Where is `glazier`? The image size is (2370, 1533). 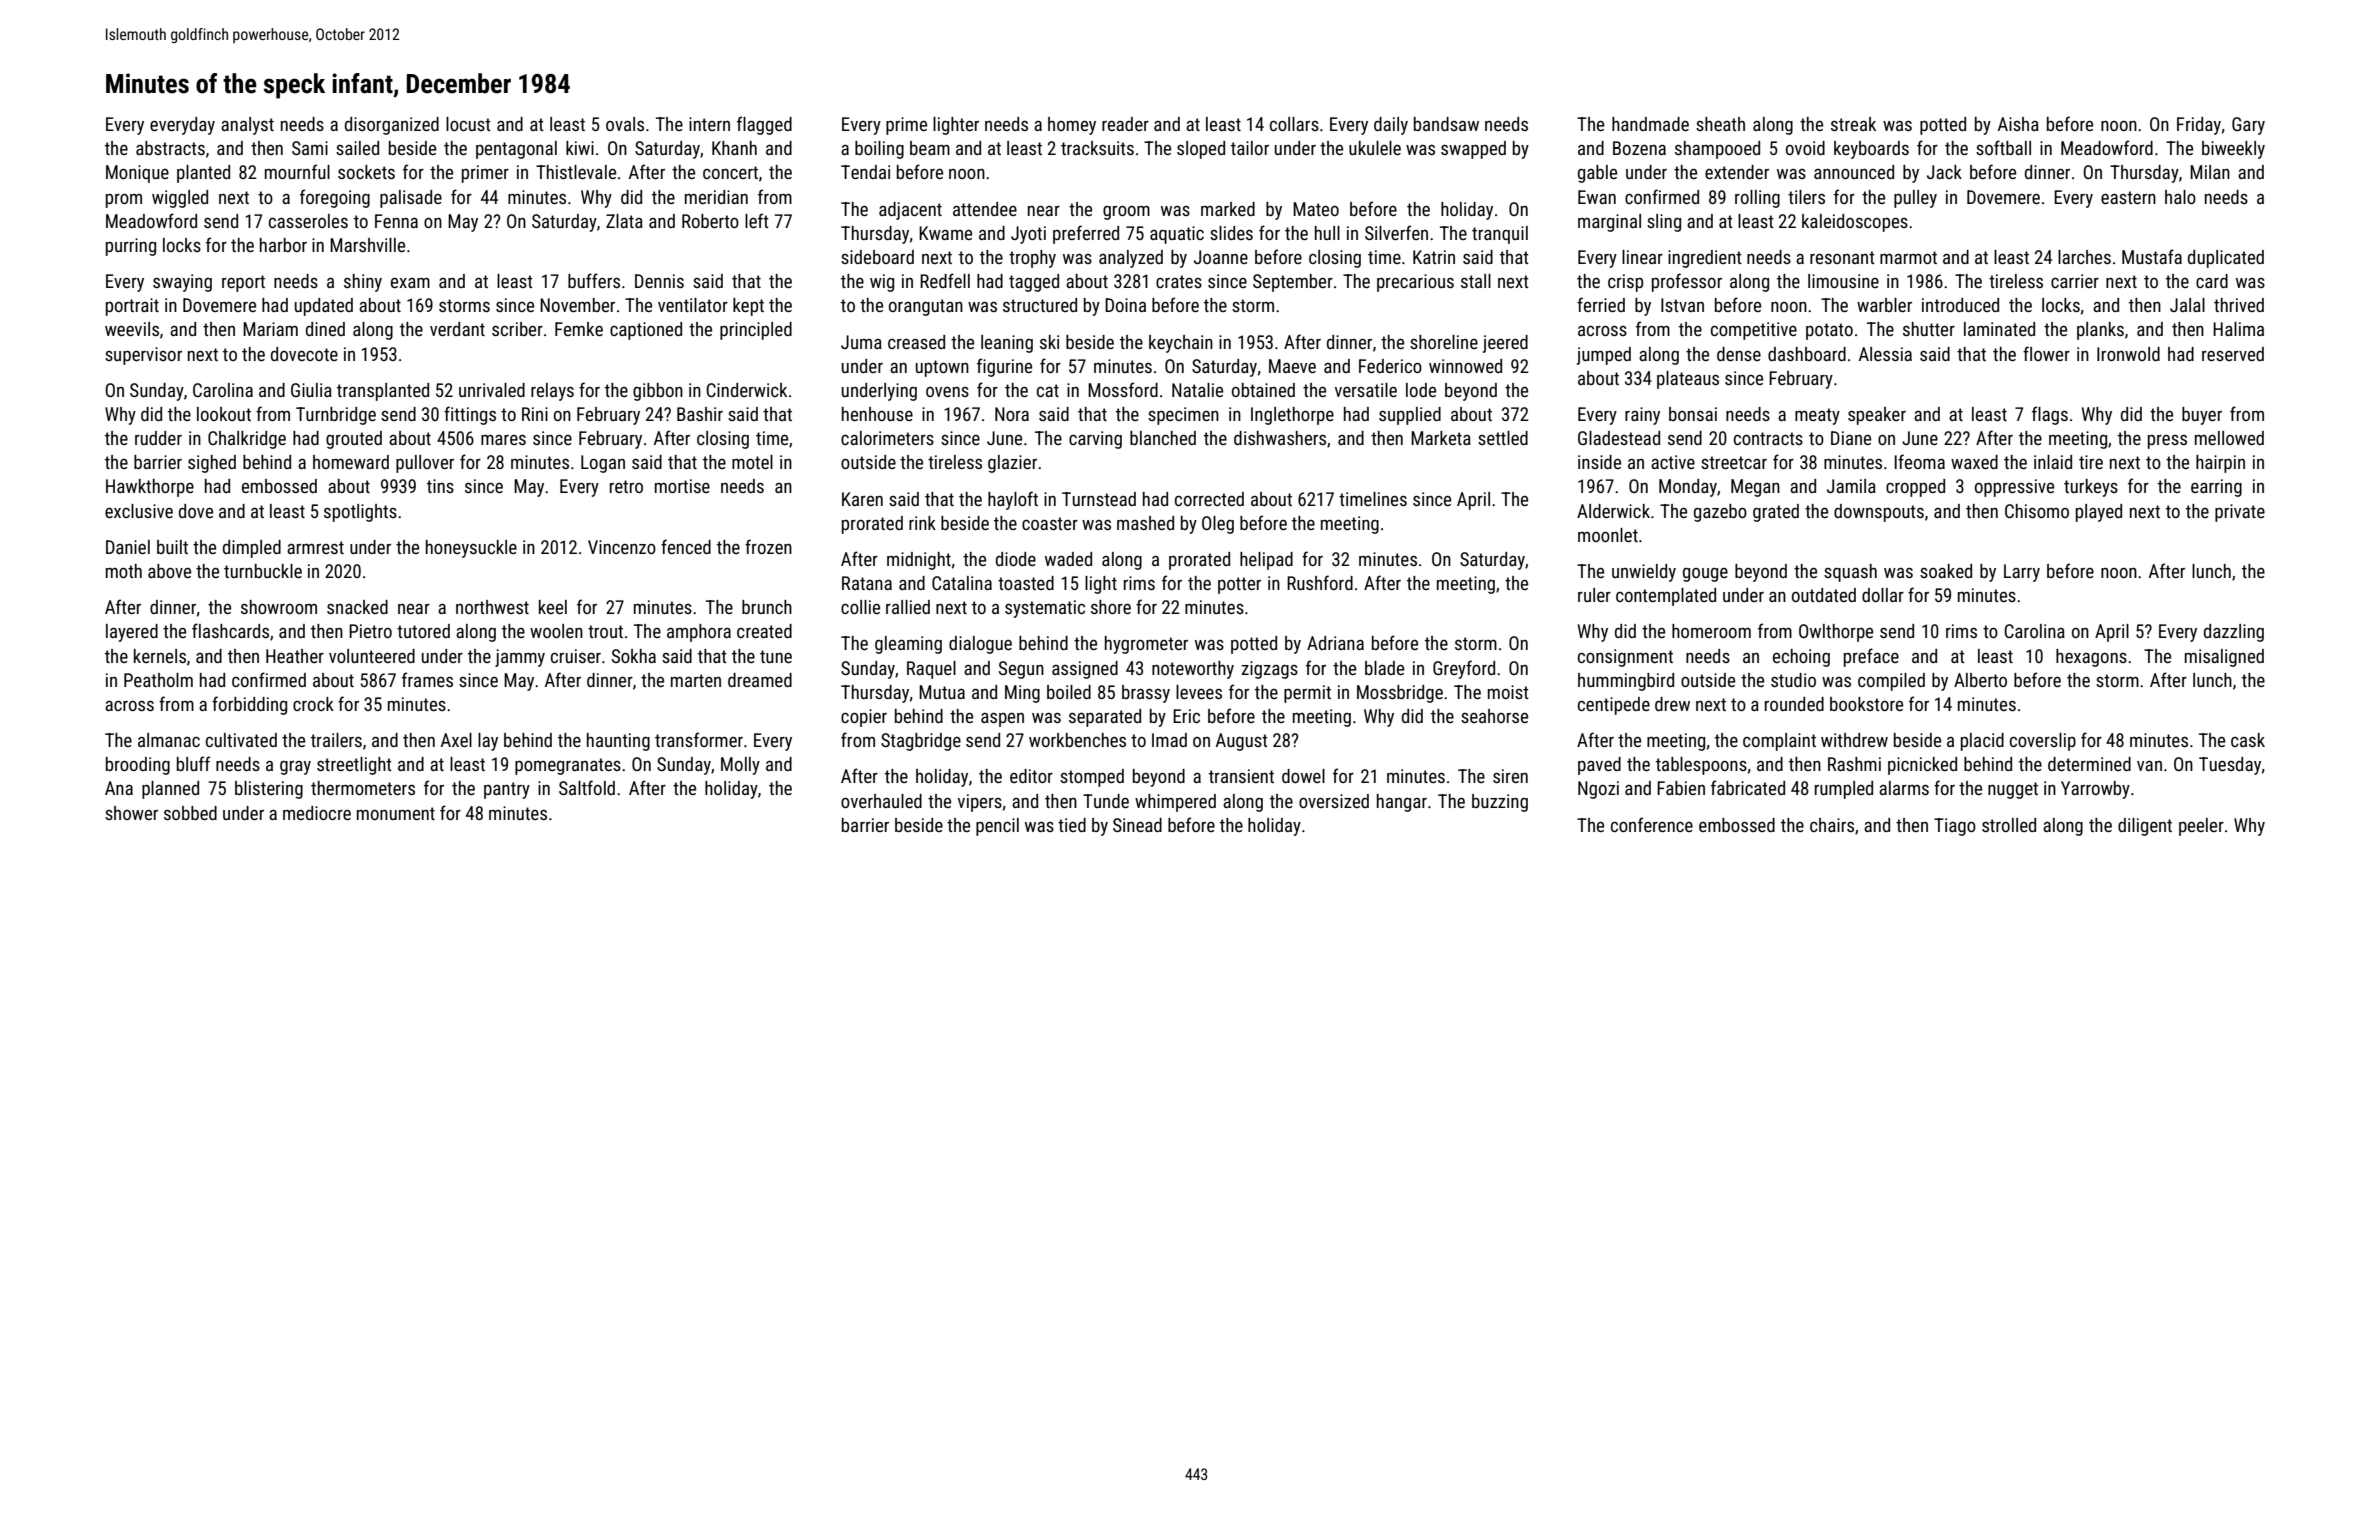 glazier is located at coordinates (1012, 464).
